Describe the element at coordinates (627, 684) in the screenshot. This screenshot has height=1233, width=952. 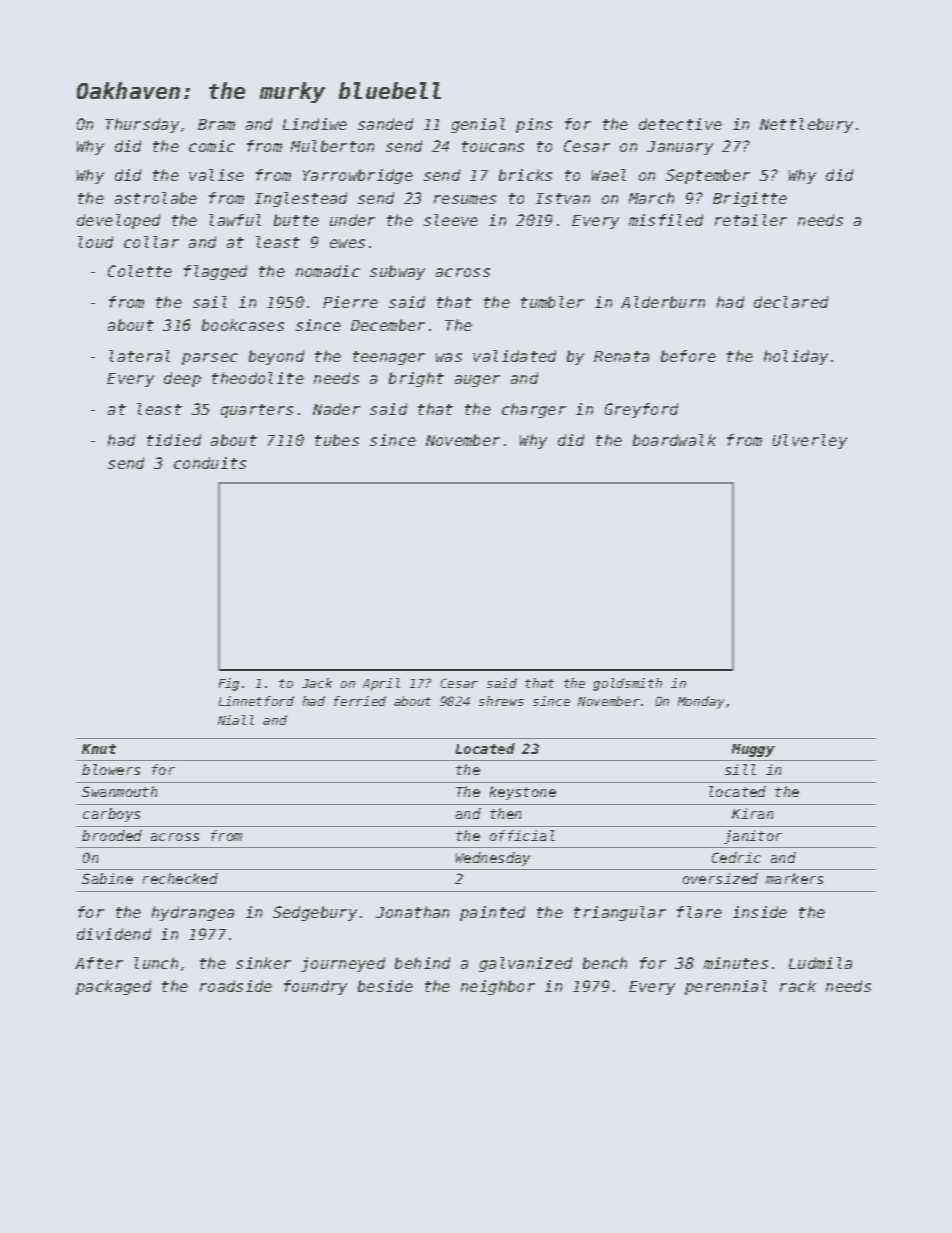
I see `goldsmith` at that location.
